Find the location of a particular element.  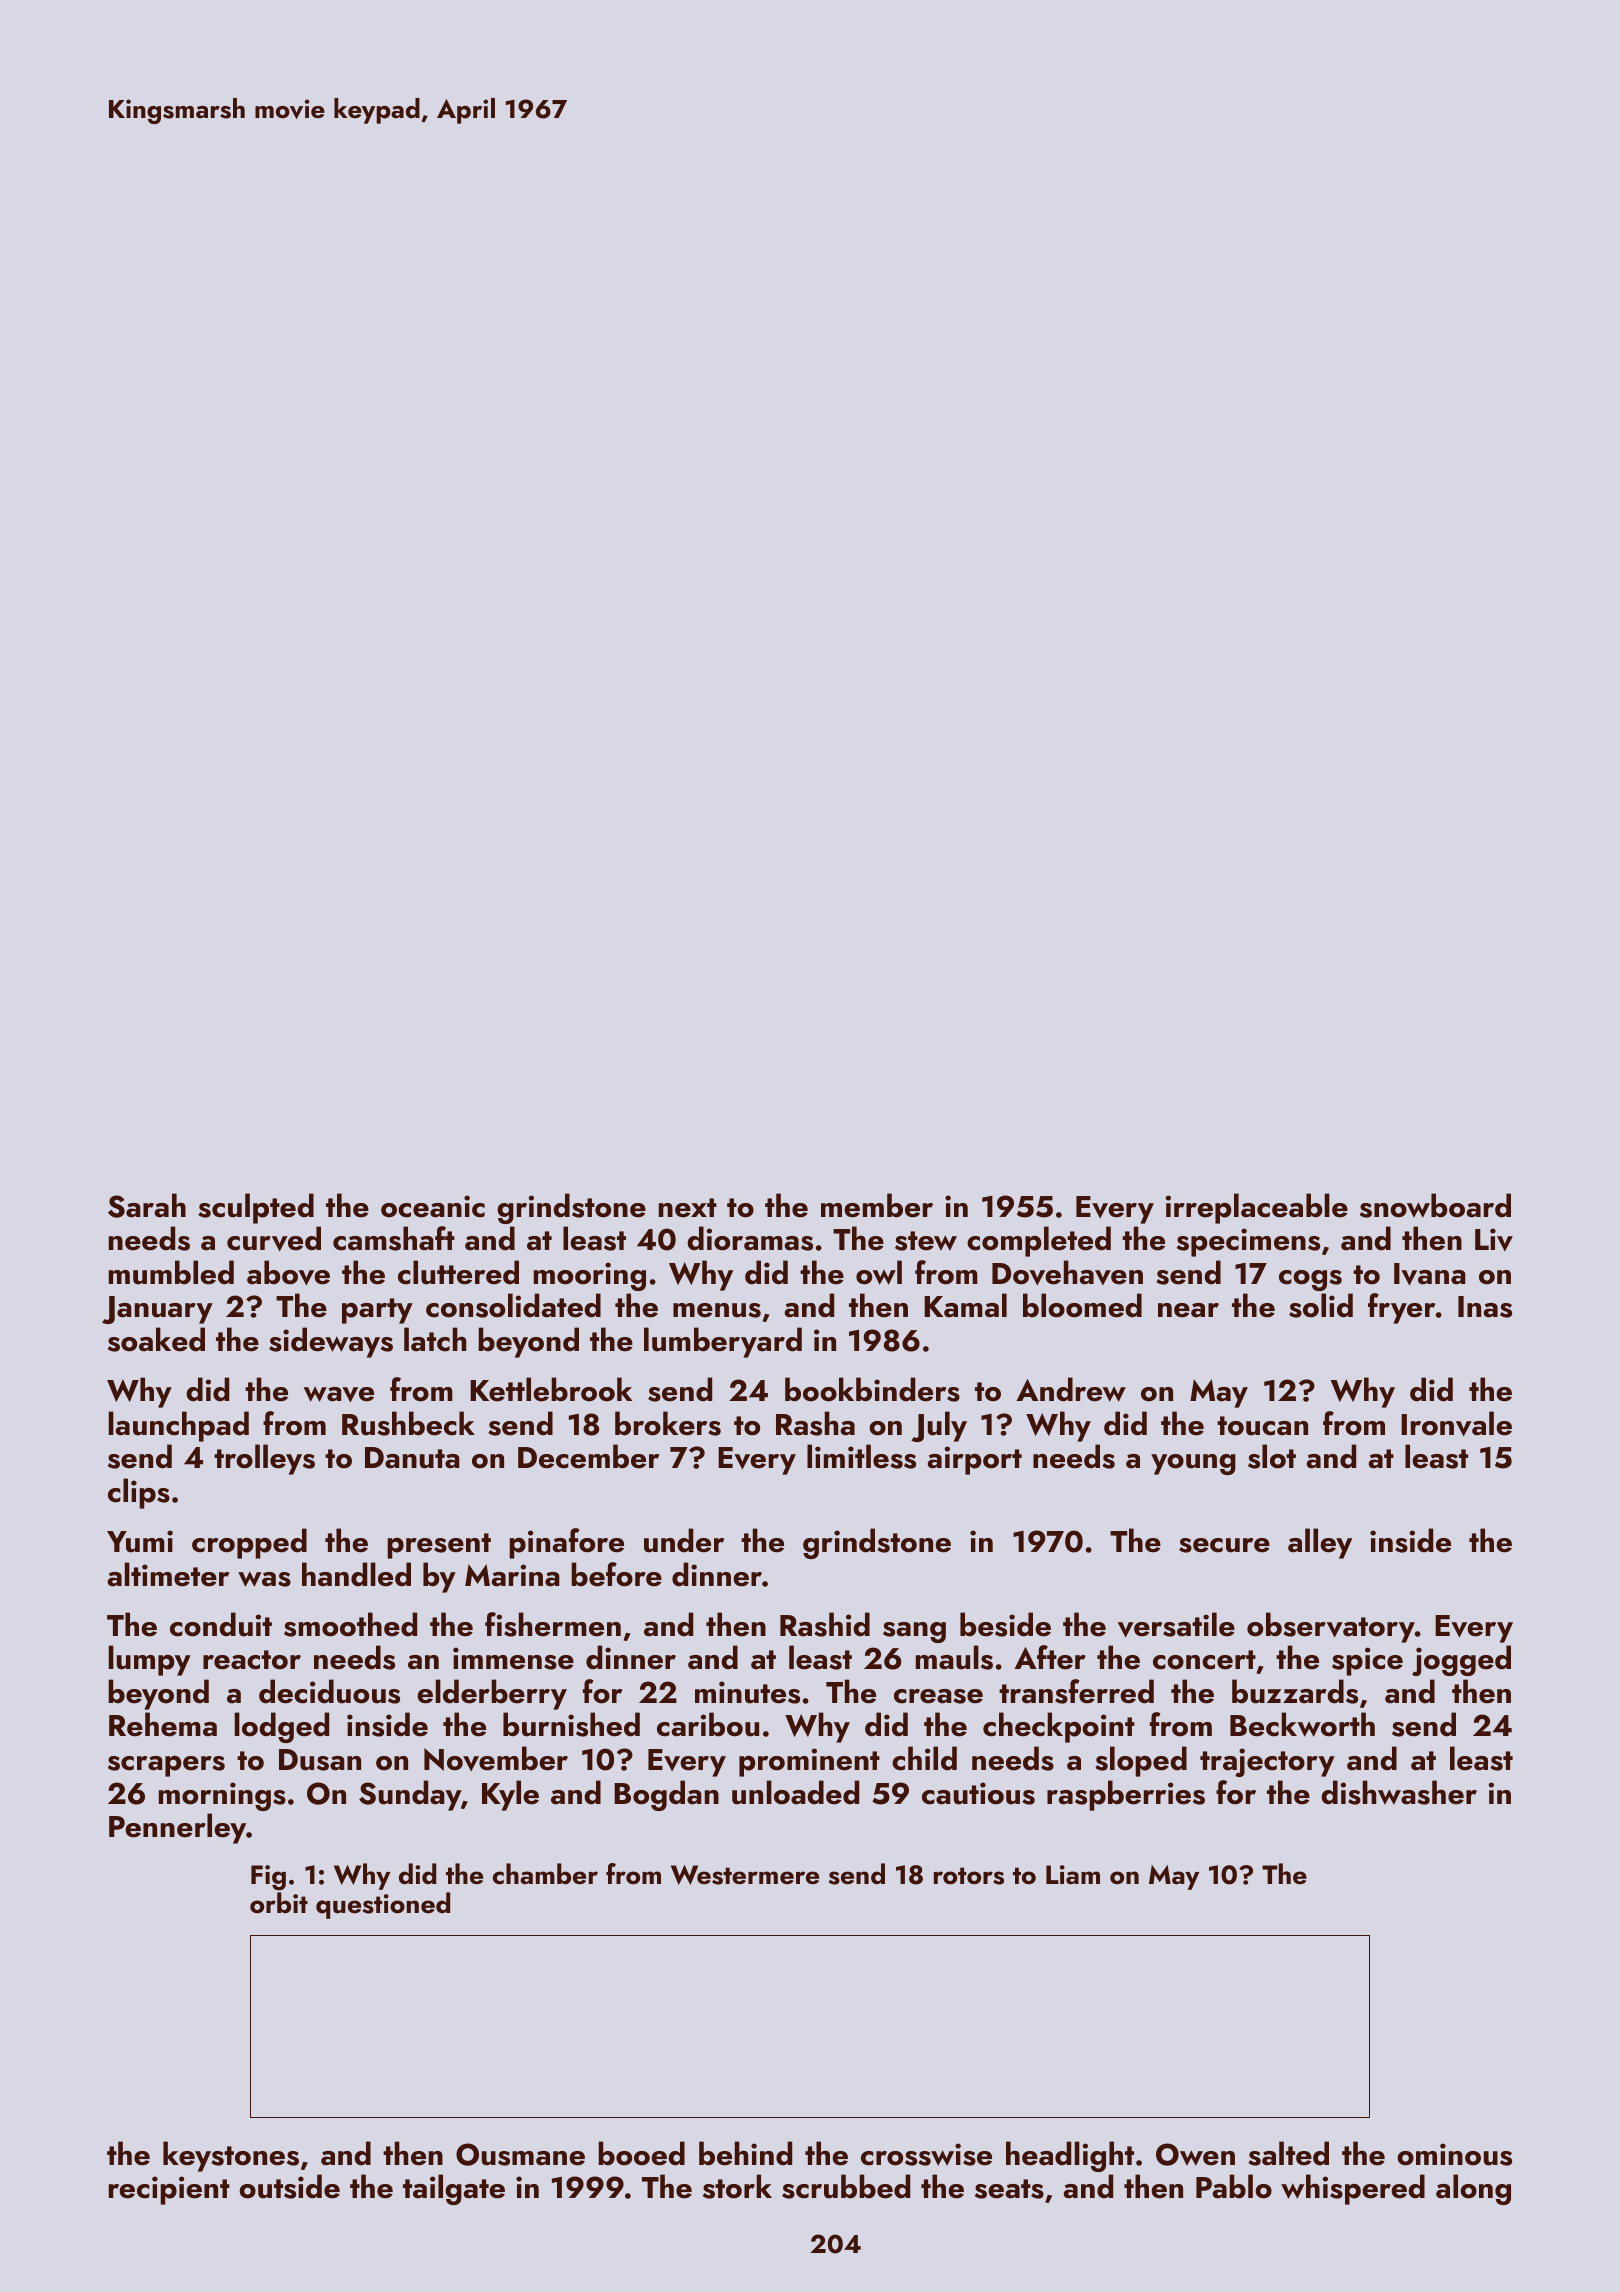

cogs is located at coordinates (1310, 1280).
